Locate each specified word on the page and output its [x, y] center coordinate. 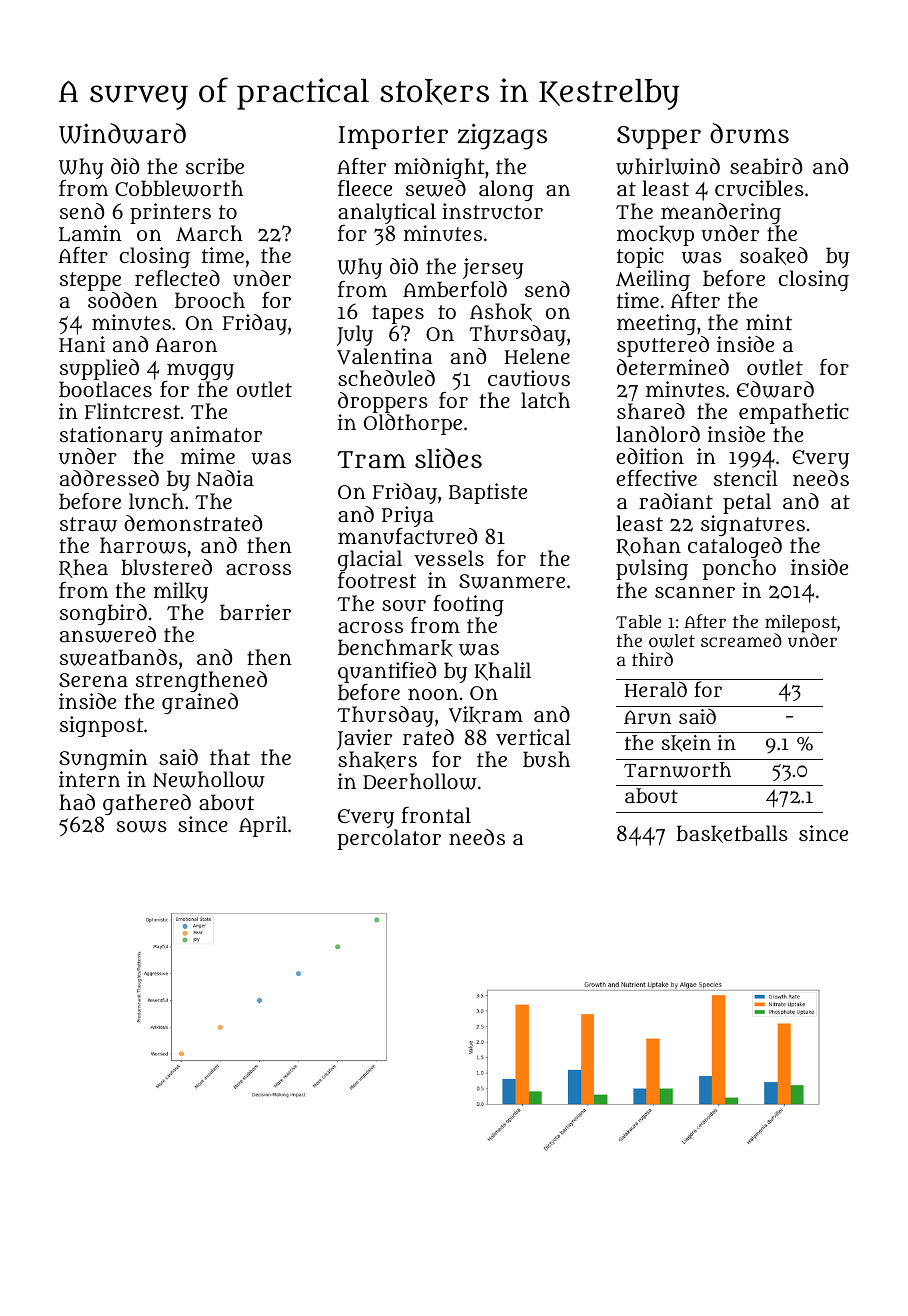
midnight [439, 168]
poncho [739, 570]
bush [546, 759]
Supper [659, 137]
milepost [801, 624]
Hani [82, 344]
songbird [103, 614]
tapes [398, 314]
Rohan [648, 546]
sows [142, 827]
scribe [215, 166]
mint [769, 322]
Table [638, 621]
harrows [143, 545]
